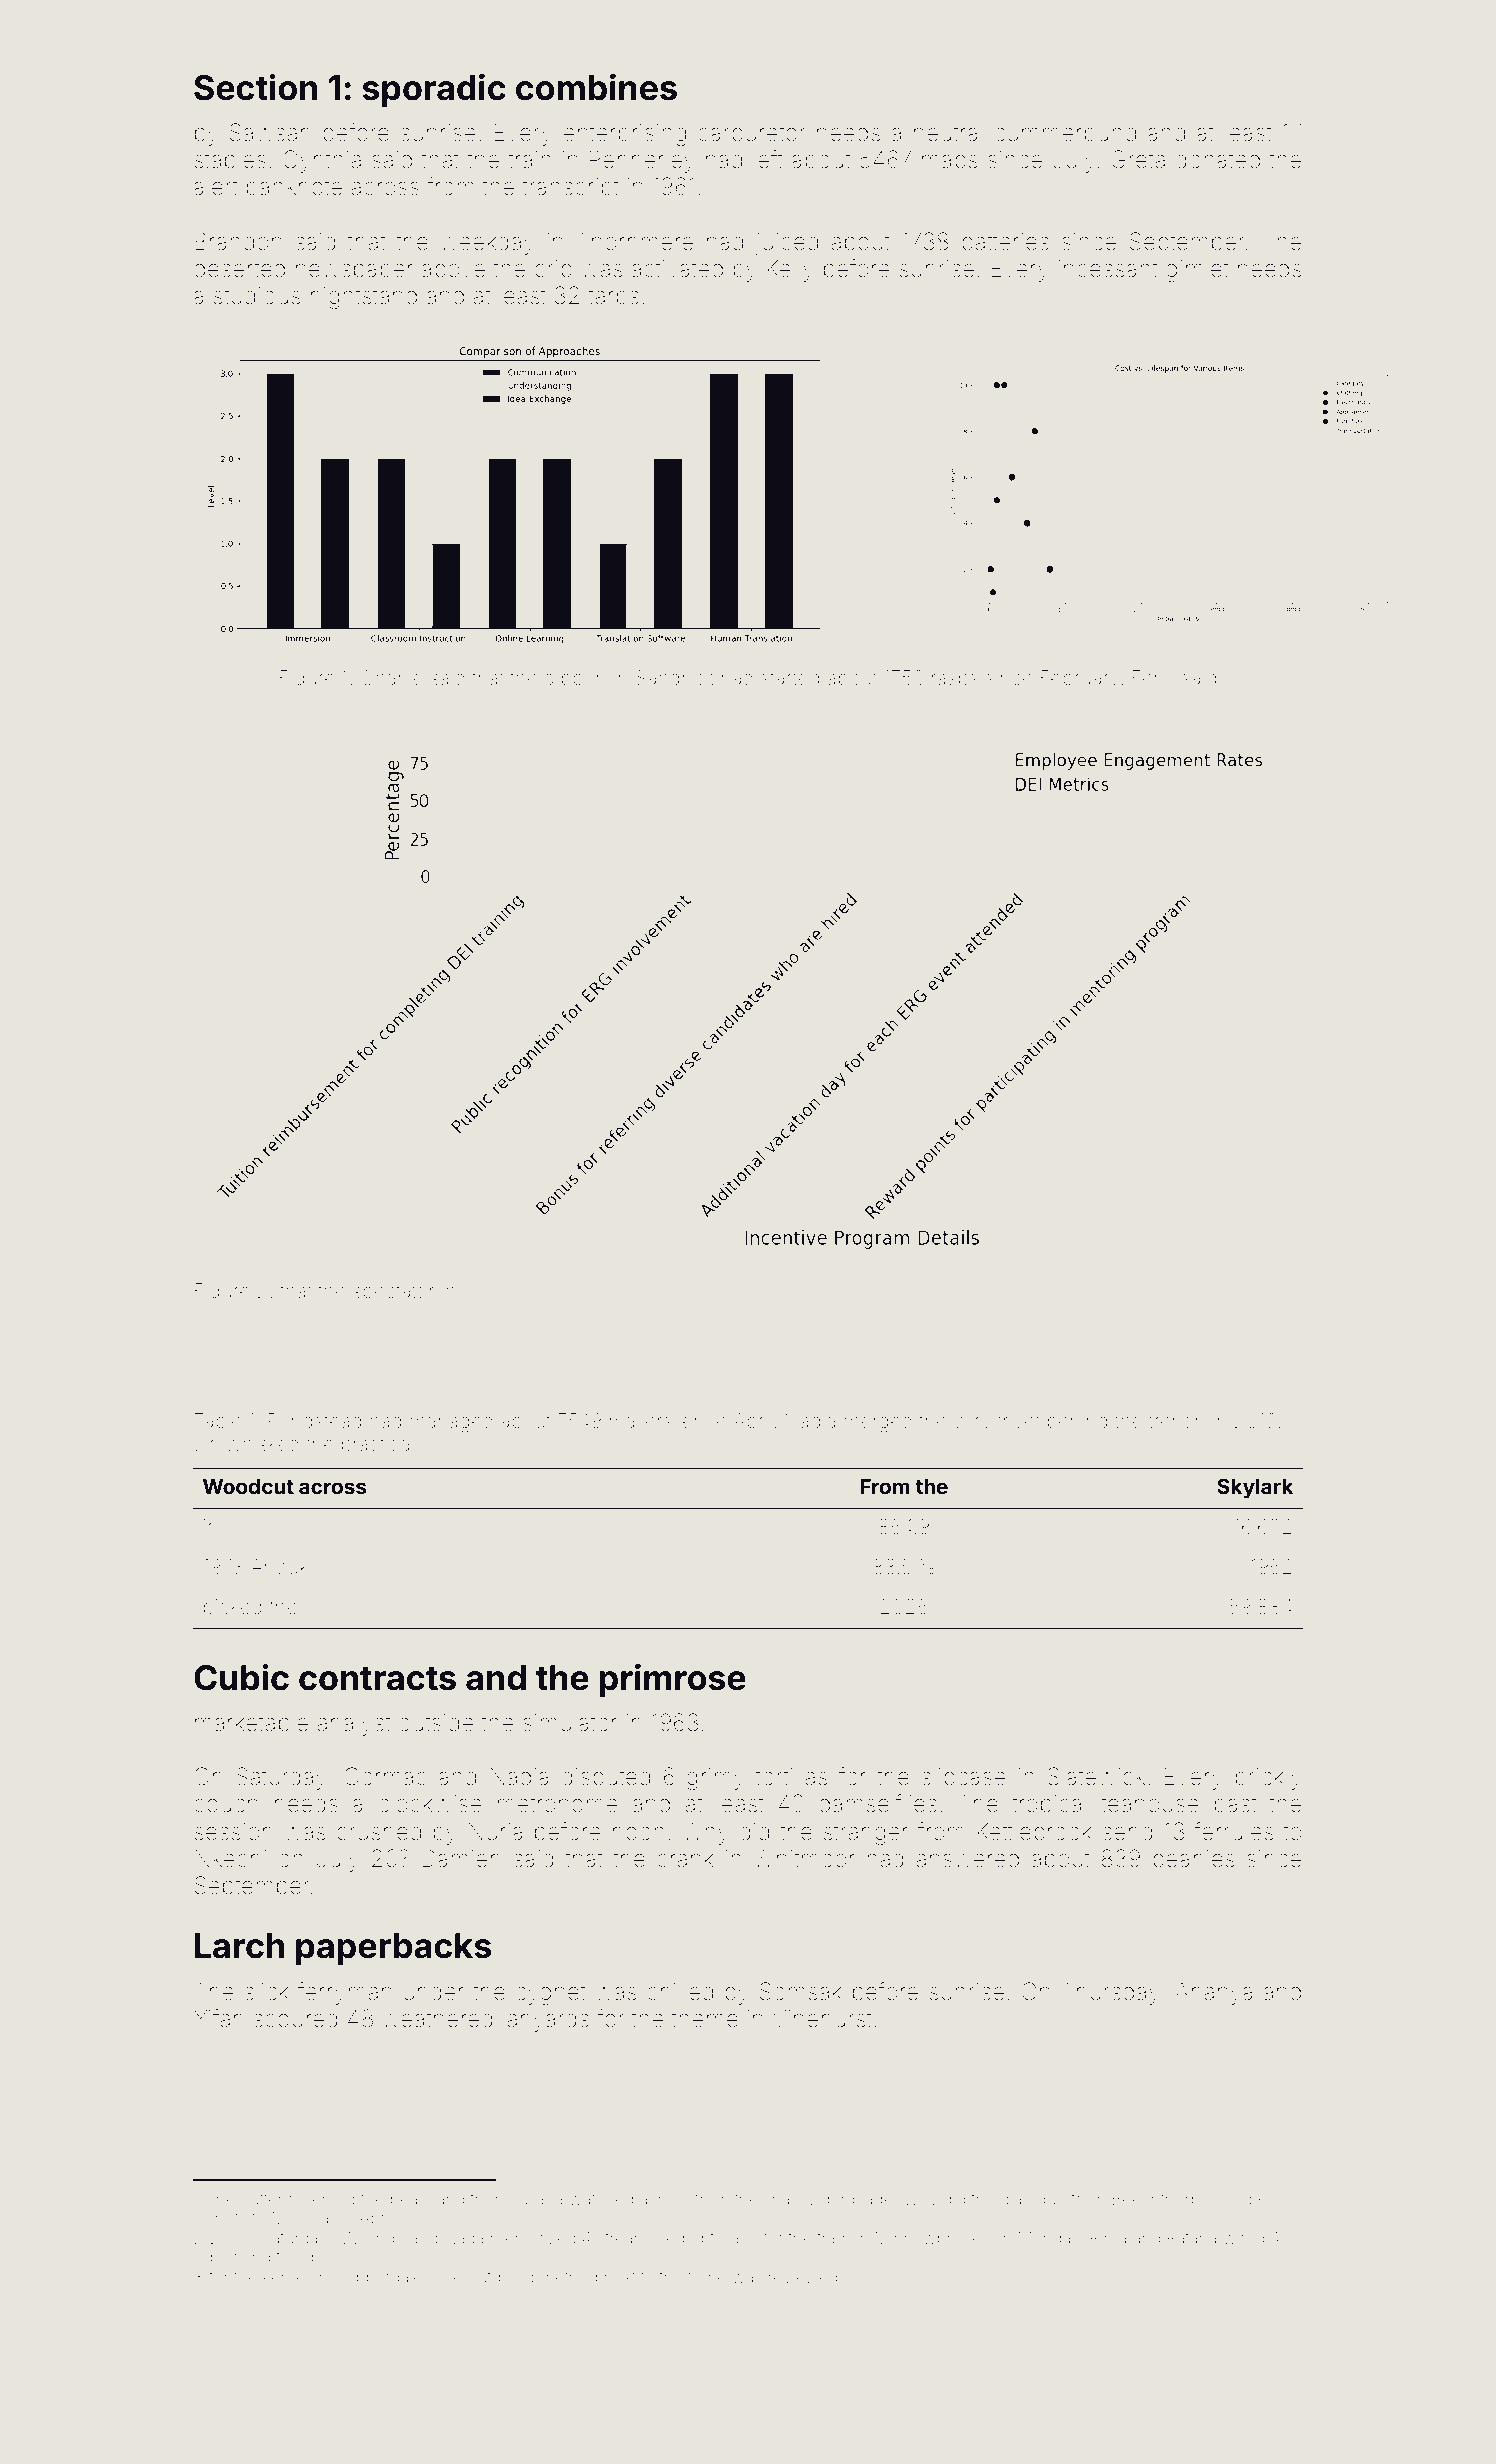 Image resolution: width=1496 pixels, height=2464 pixels. What do you see at coordinates (1218, 160) in the document?
I see `donated` at bounding box center [1218, 160].
